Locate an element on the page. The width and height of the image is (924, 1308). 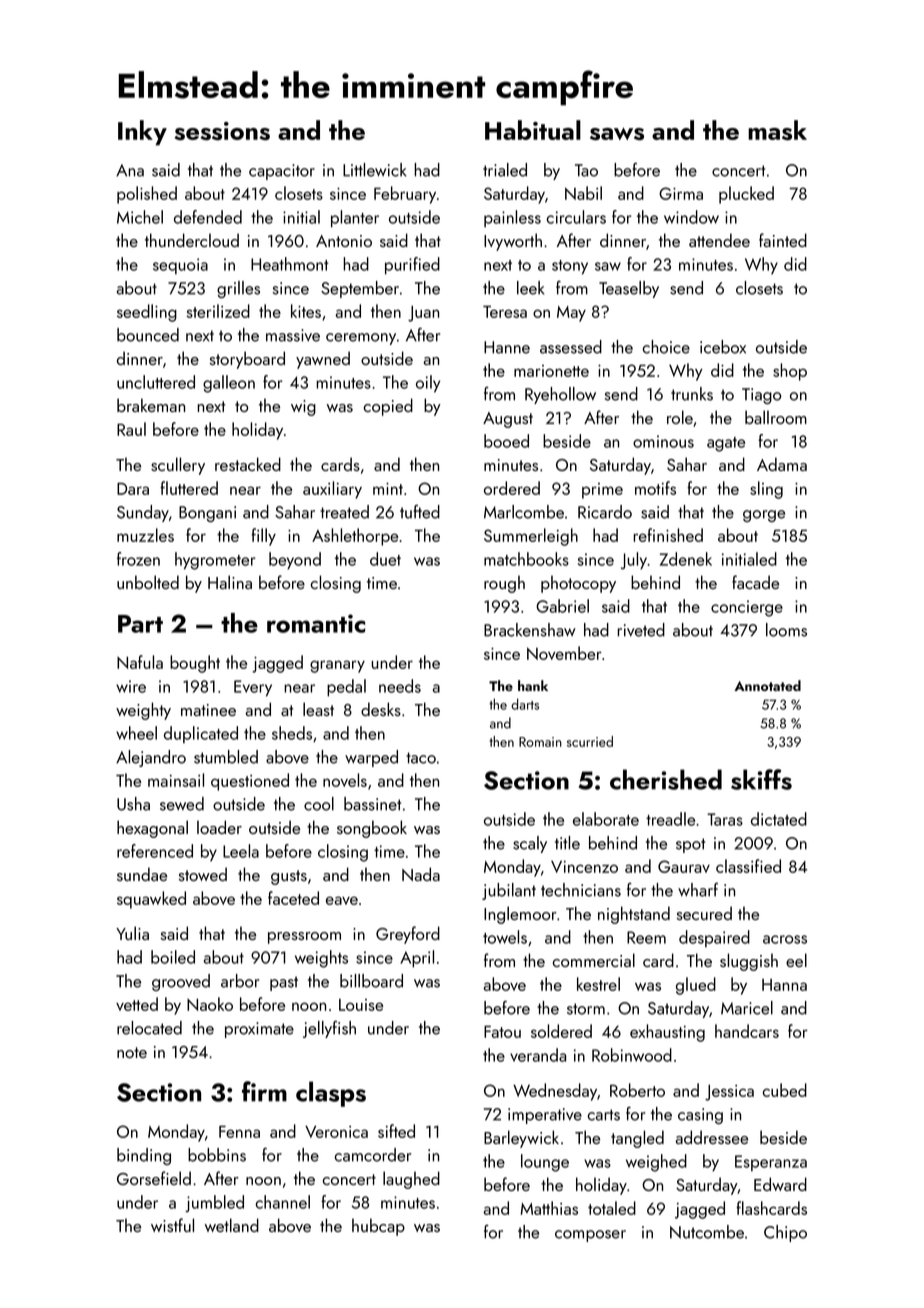
scaly is located at coordinates (530, 844).
